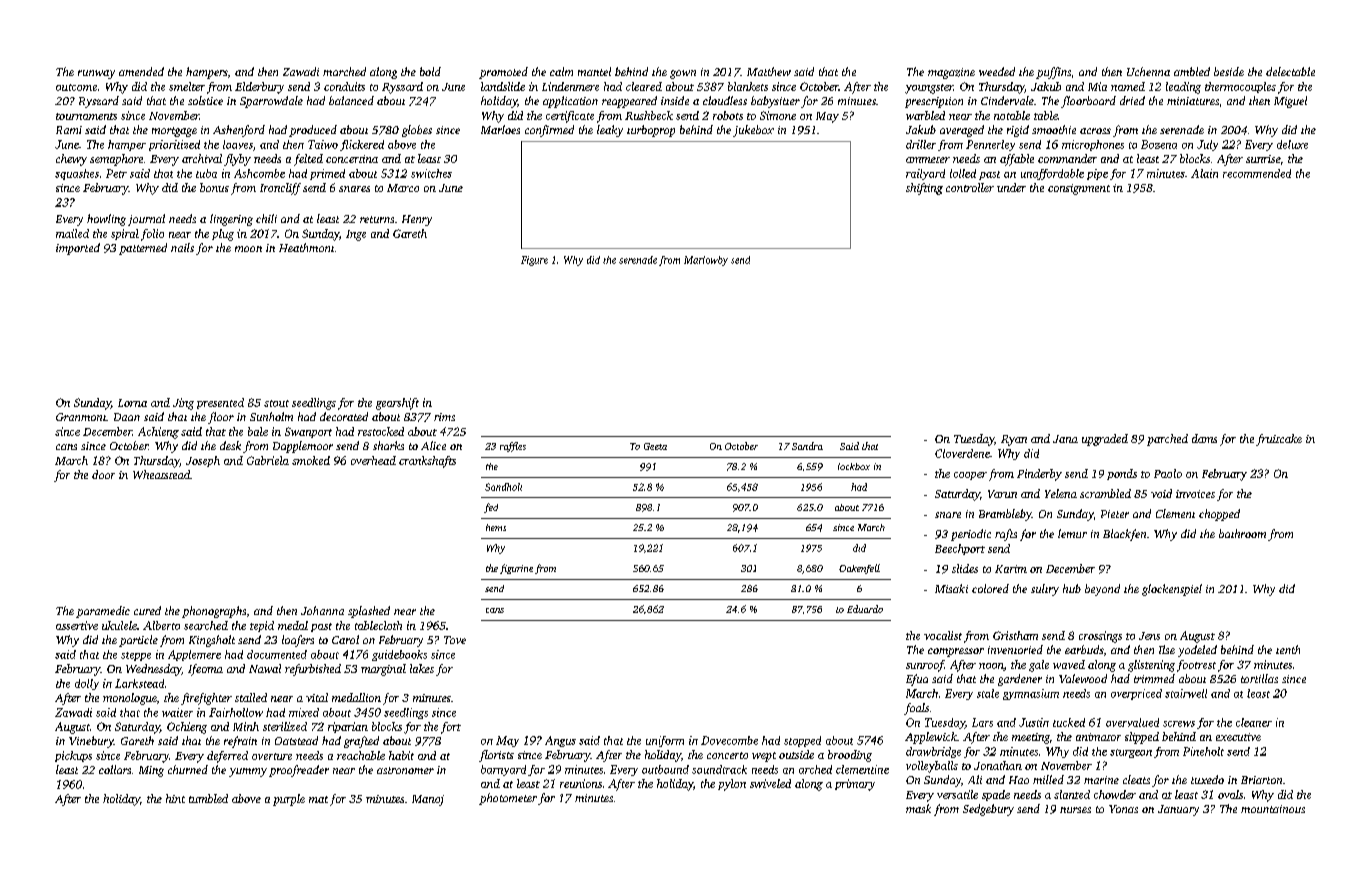  Describe the element at coordinates (1240, 87) in the page. I see `thermocouples` at that location.
